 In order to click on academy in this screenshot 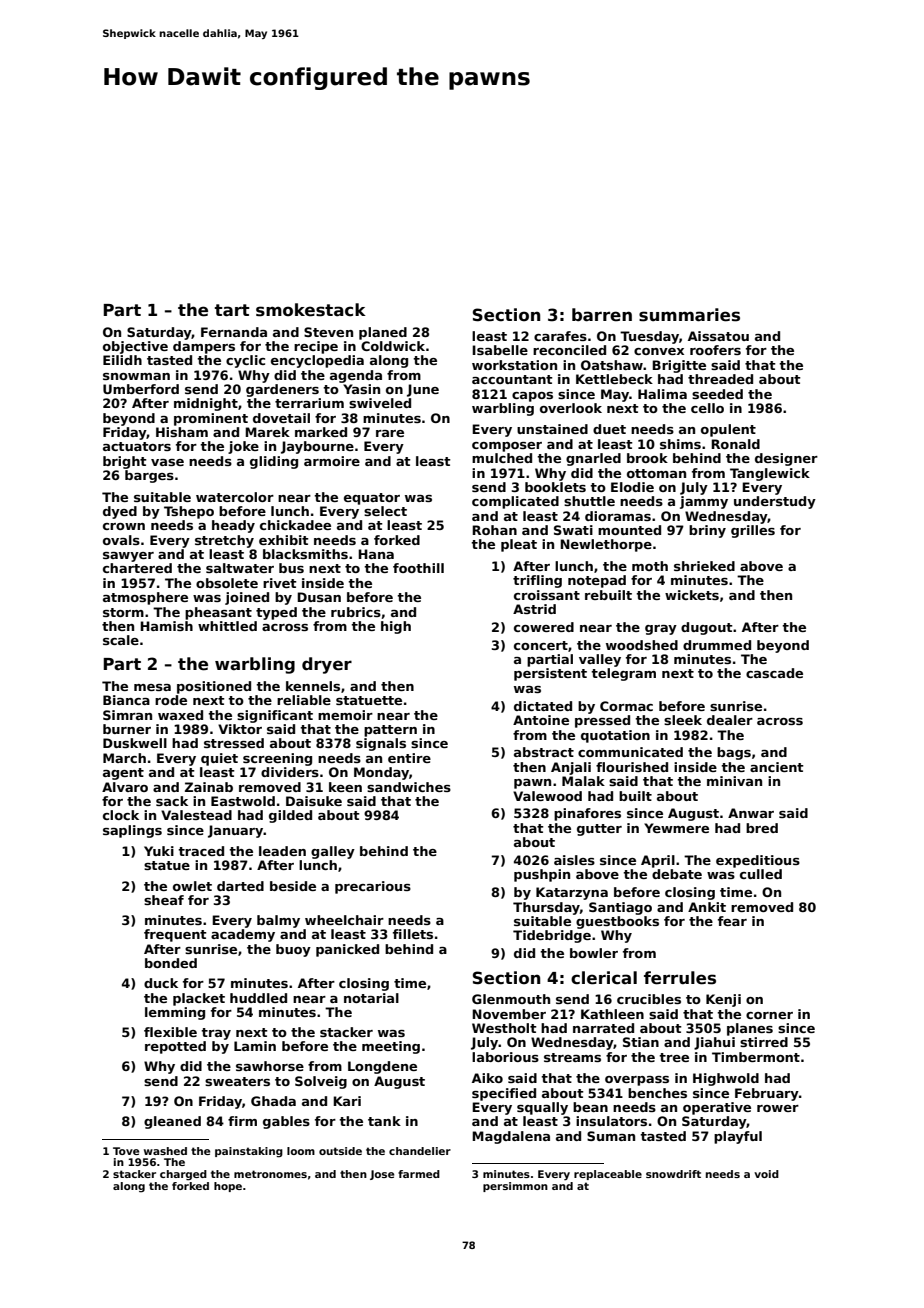, I will do `click(243, 935)`.
